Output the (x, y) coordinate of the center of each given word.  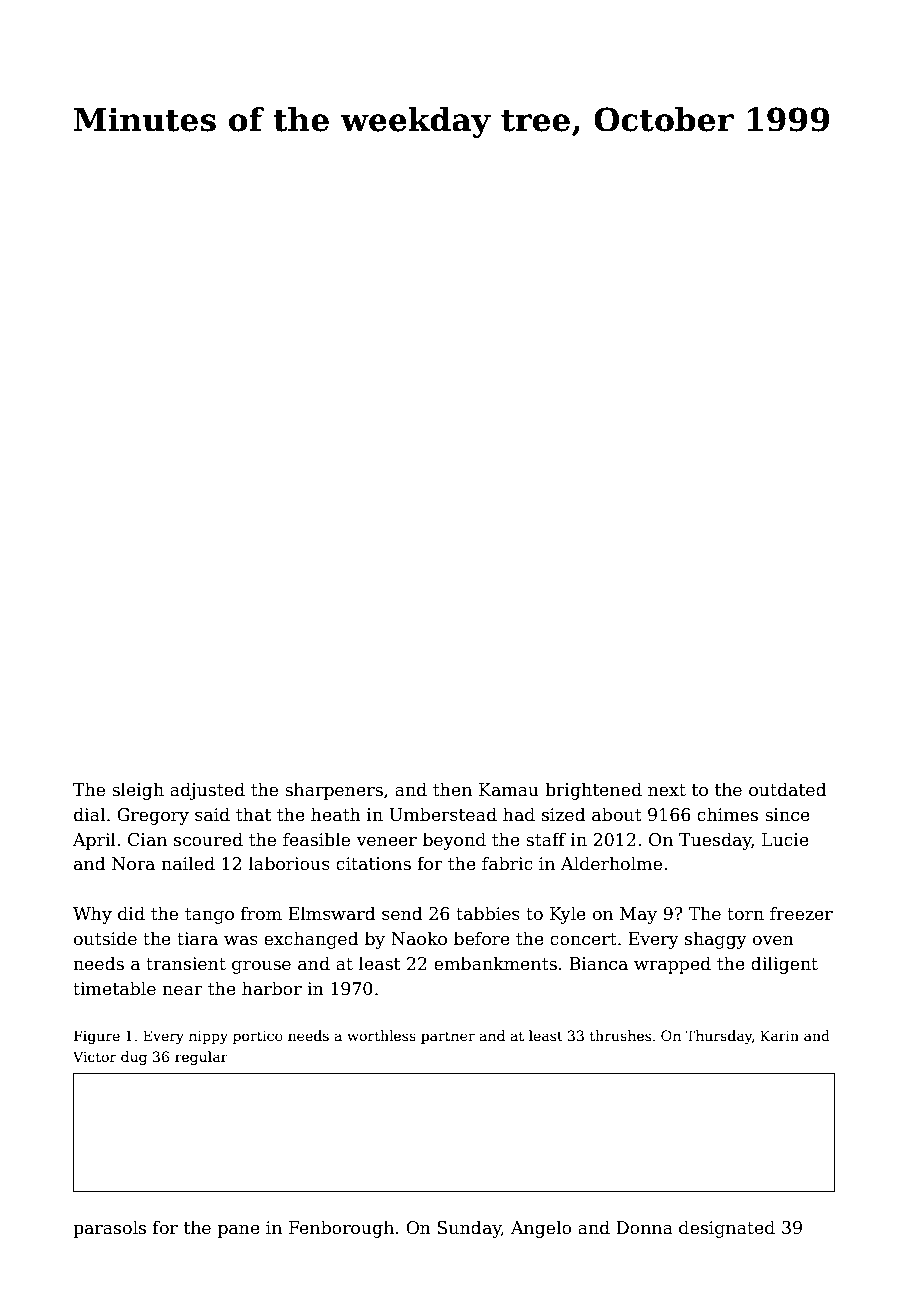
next (667, 790)
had (519, 814)
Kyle (568, 915)
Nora (133, 864)
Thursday (719, 1037)
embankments (495, 963)
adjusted (207, 791)
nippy (208, 1037)
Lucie (785, 840)
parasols (109, 1229)
